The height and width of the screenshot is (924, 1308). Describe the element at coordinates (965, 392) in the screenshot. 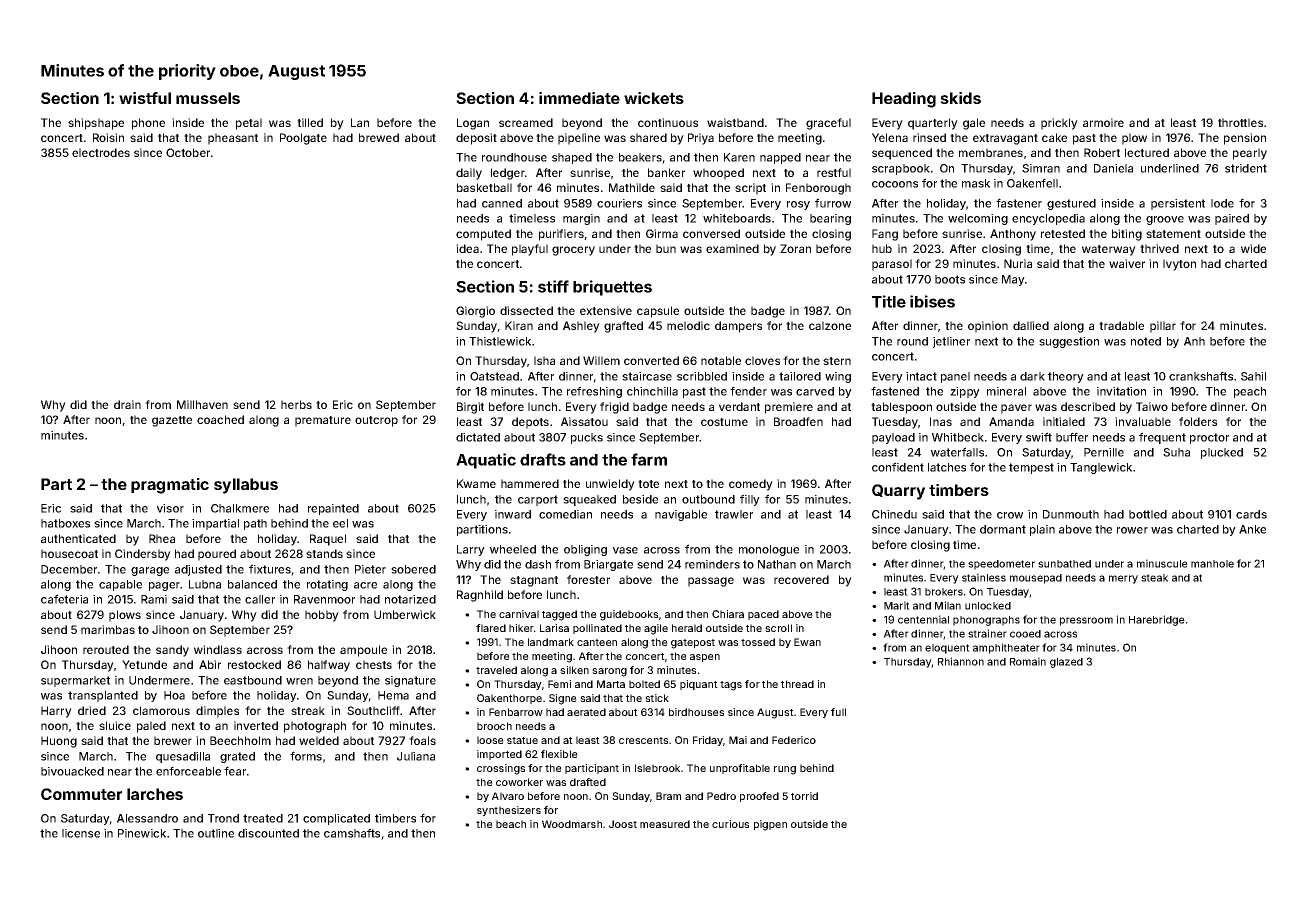

I see `zippy` at that location.
